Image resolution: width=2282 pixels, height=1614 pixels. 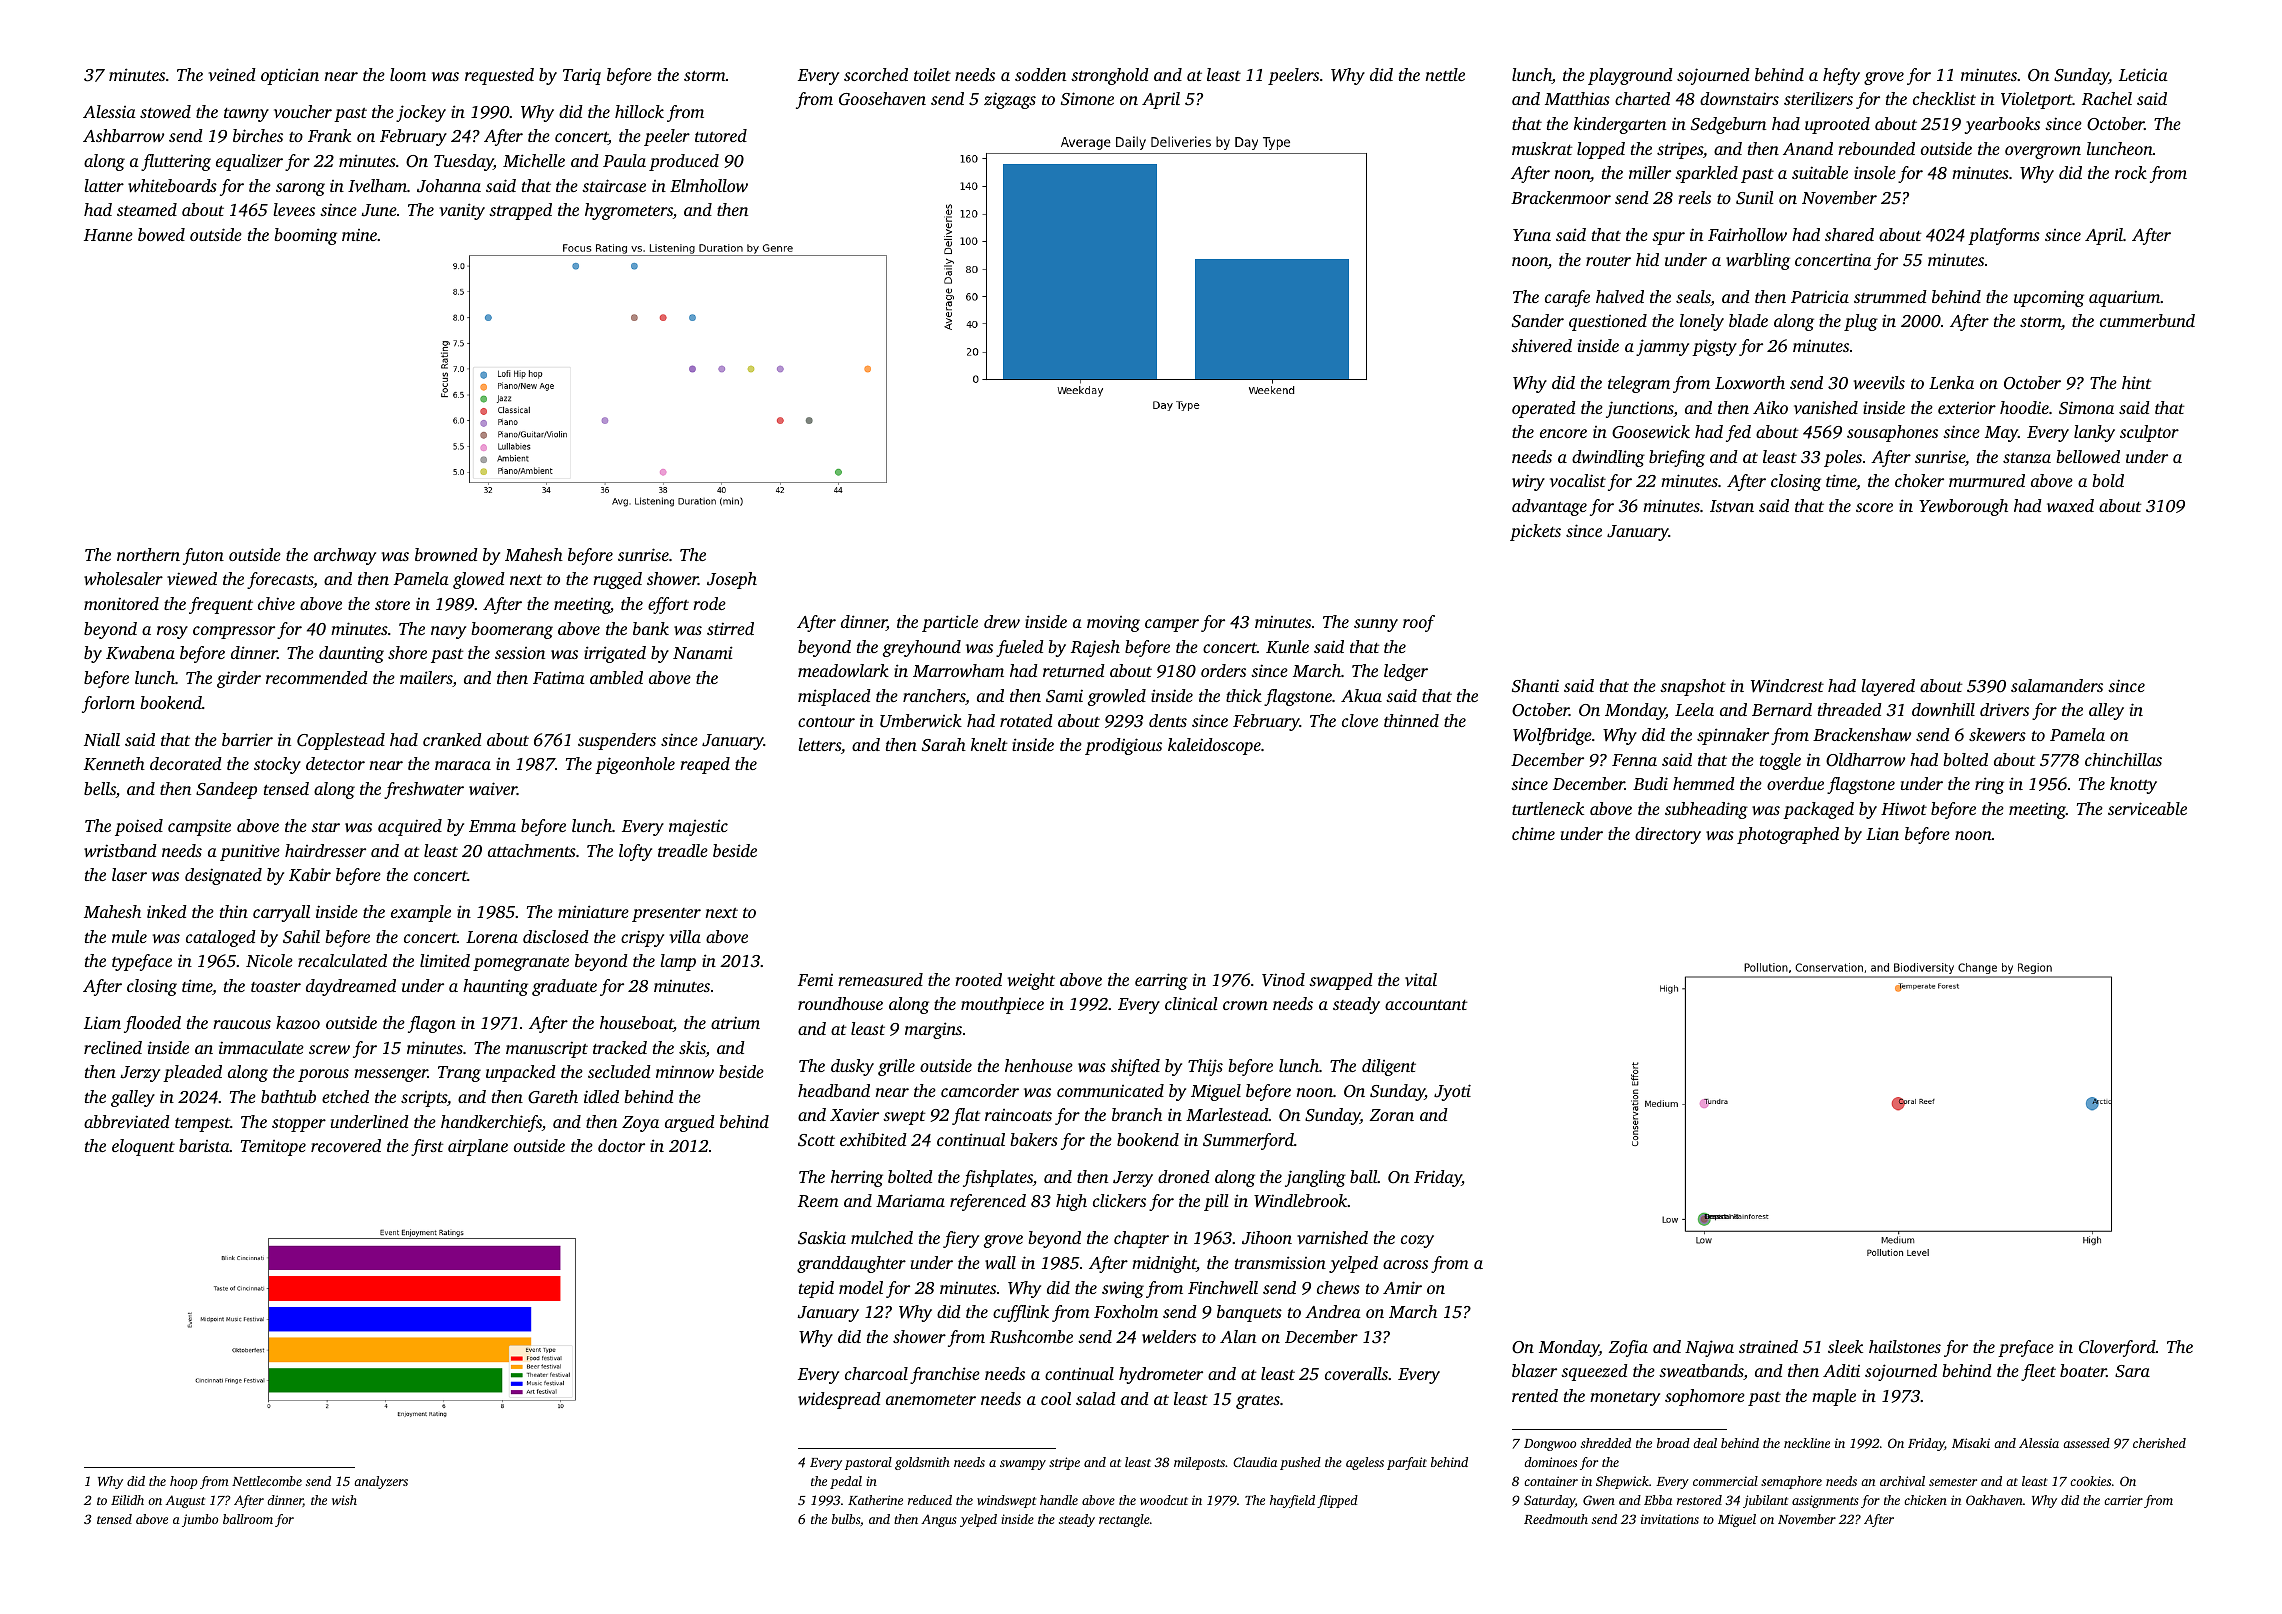 I want to click on forlorn, so click(x=108, y=704).
